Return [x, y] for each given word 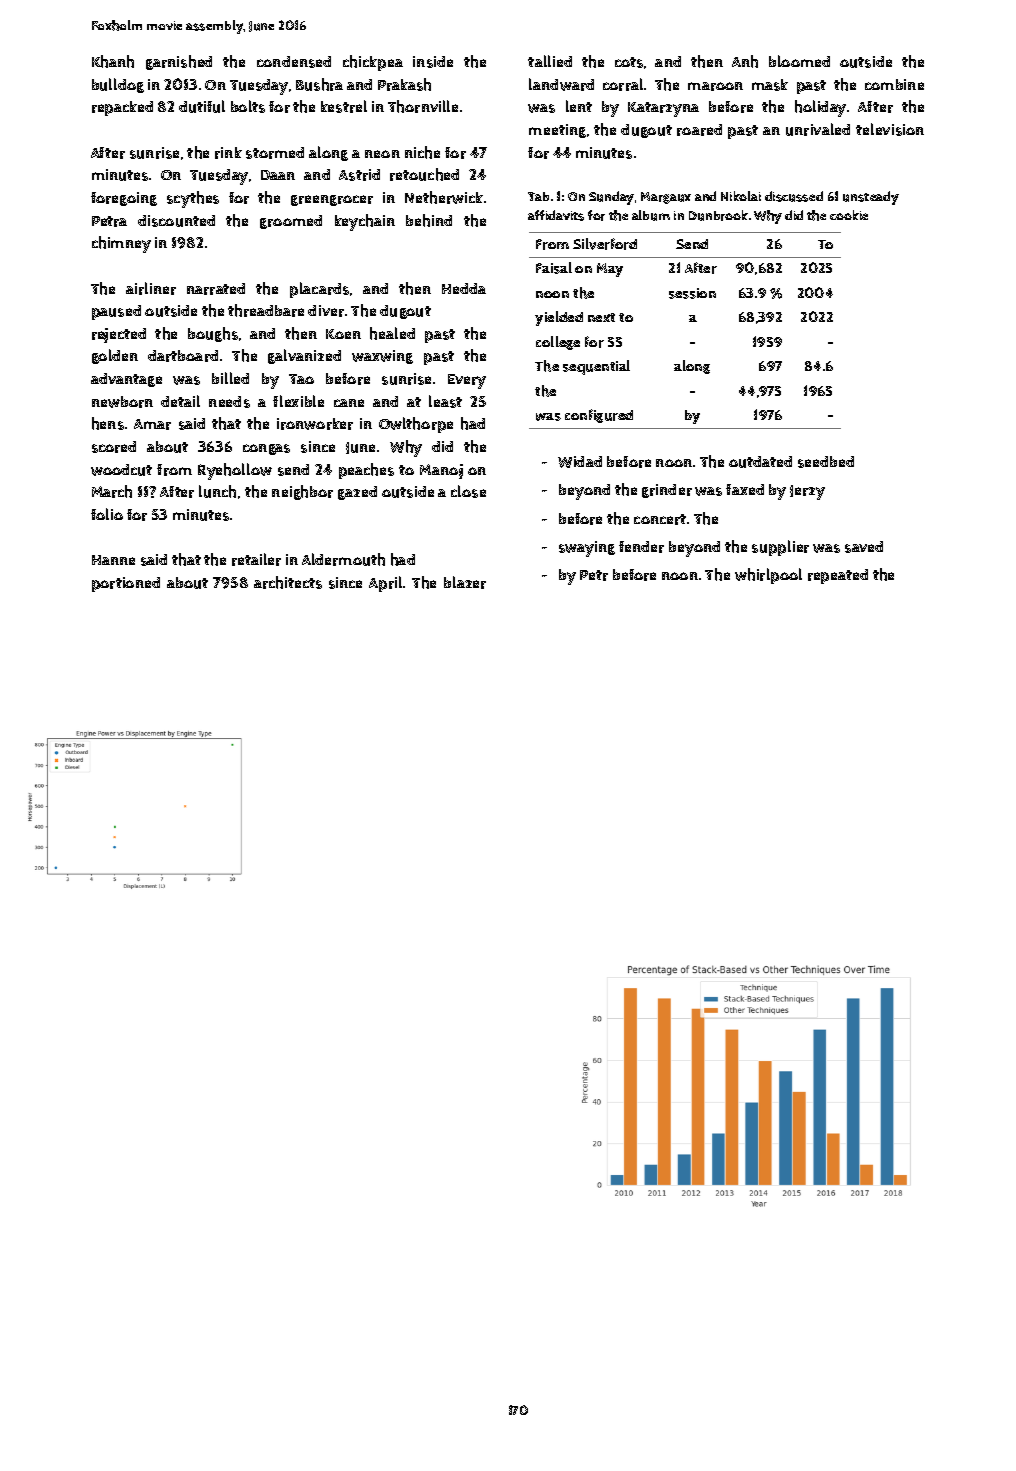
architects [288, 582]
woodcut [121, 470]
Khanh [113, 61]
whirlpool [768, 576]
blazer [465, 582]
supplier [780, 548]
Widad [580, 462]
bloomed [799, 61]
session [692, 293]
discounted [176, 221]
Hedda [464, 288]
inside [433, 62]
